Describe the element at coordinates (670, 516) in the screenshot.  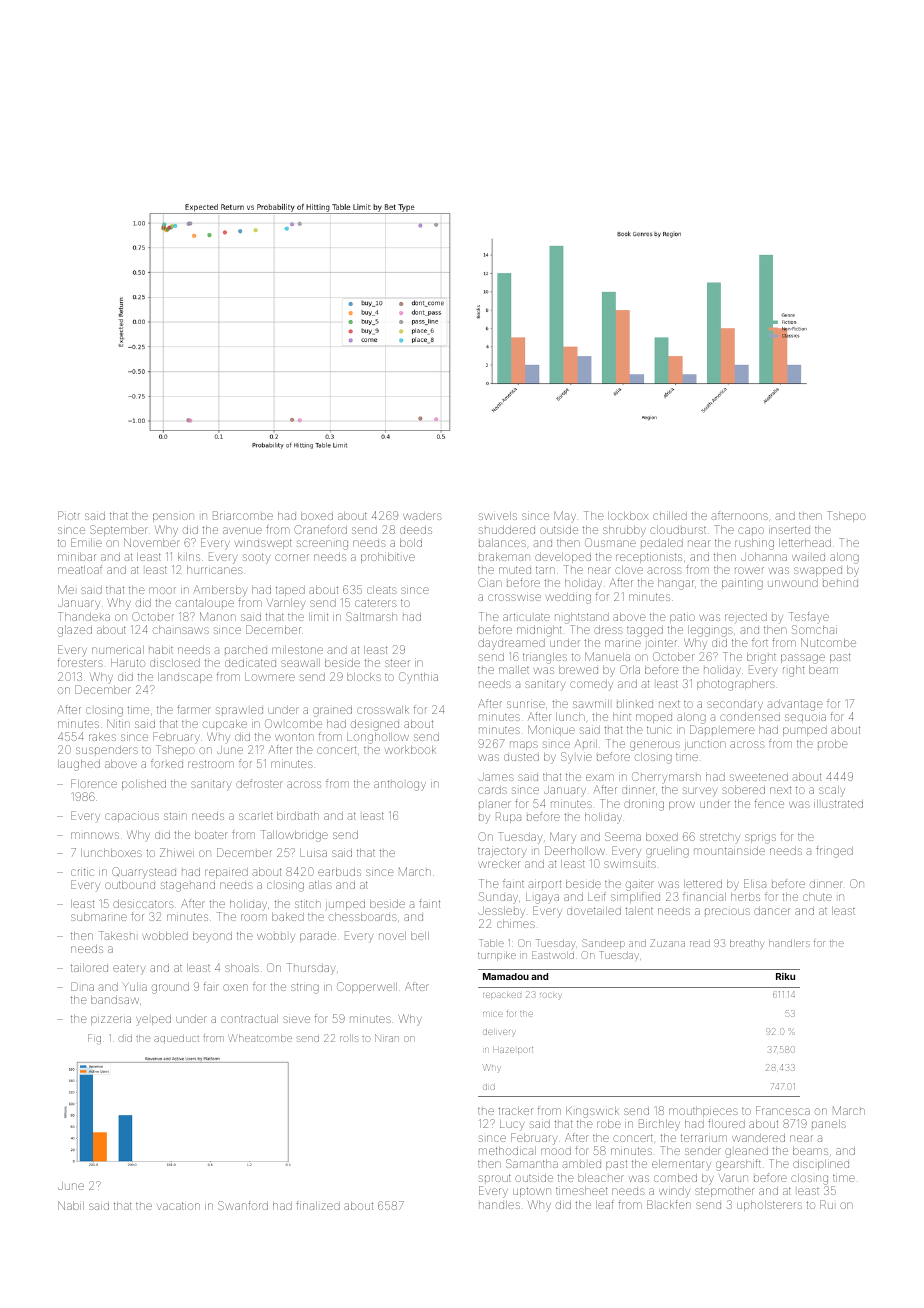
I see `chilled` at that location.
